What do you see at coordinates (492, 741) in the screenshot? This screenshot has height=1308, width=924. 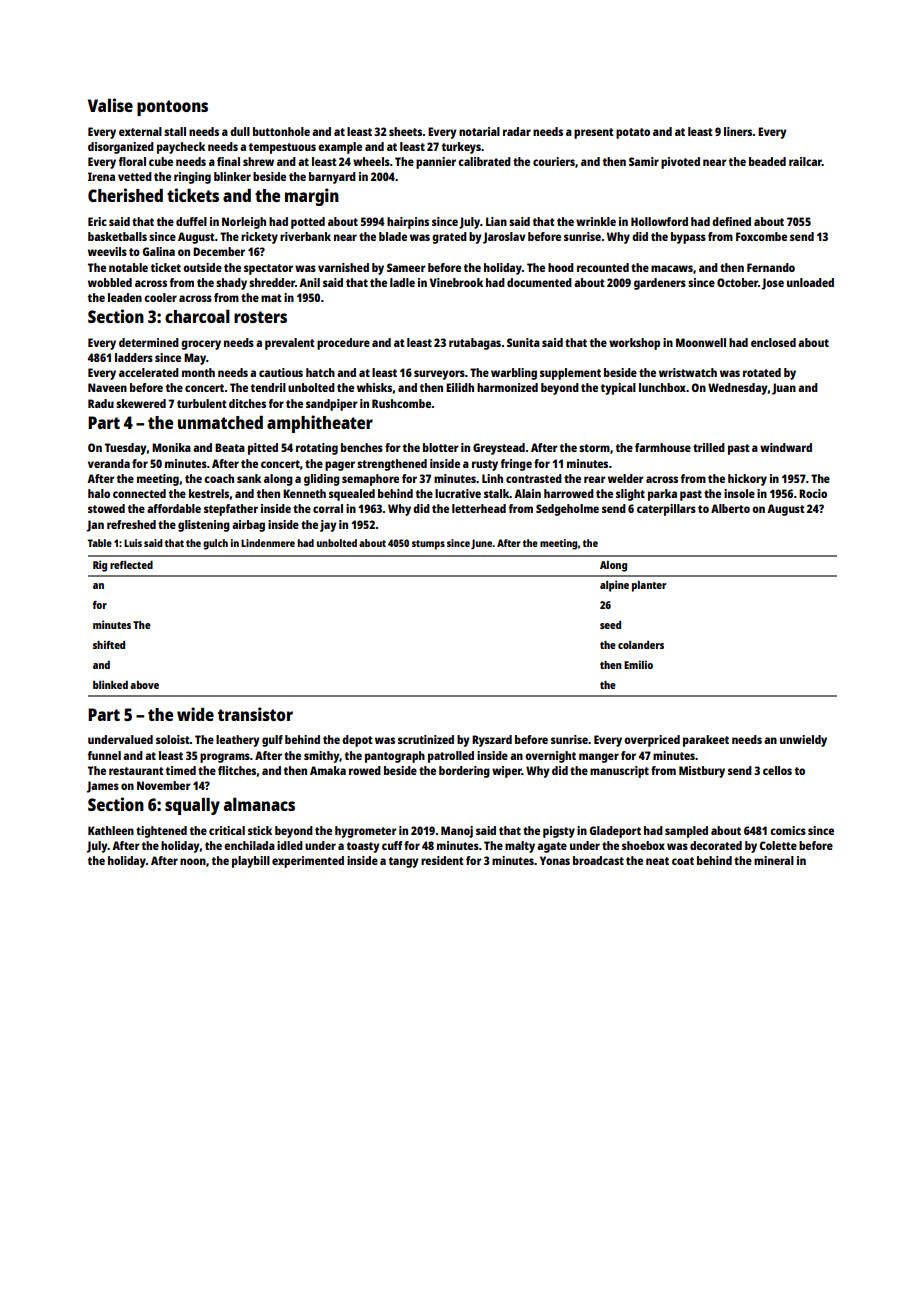 I see `Ryszard` at bounding box center [492, 741].
